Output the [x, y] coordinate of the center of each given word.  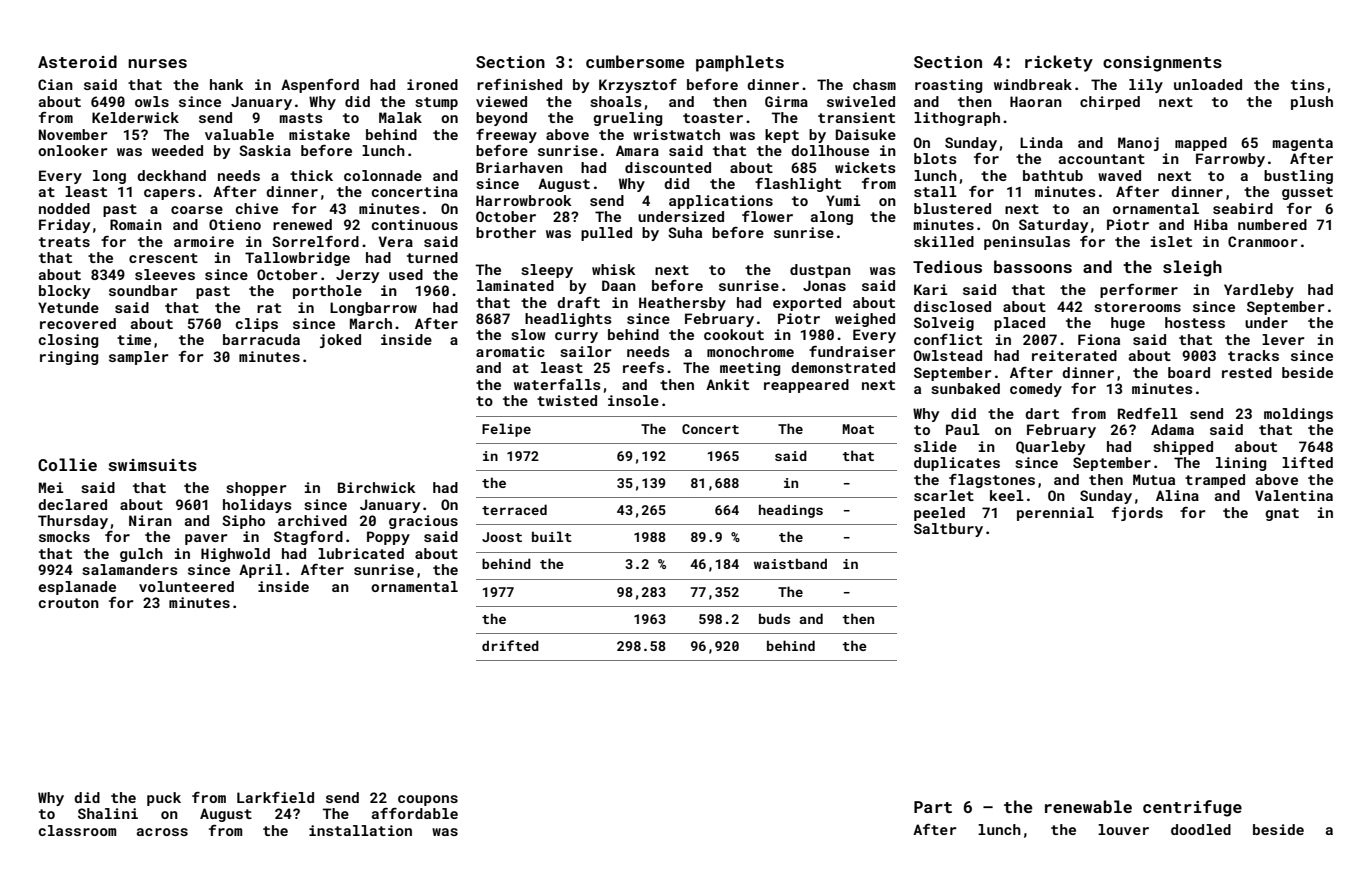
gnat [1282, 514]
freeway [506, 136]
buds [774, 618]
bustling [1298, 177]
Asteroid [77, 61]
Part [933, 807]
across [162, 832]
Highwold [235, 555]
